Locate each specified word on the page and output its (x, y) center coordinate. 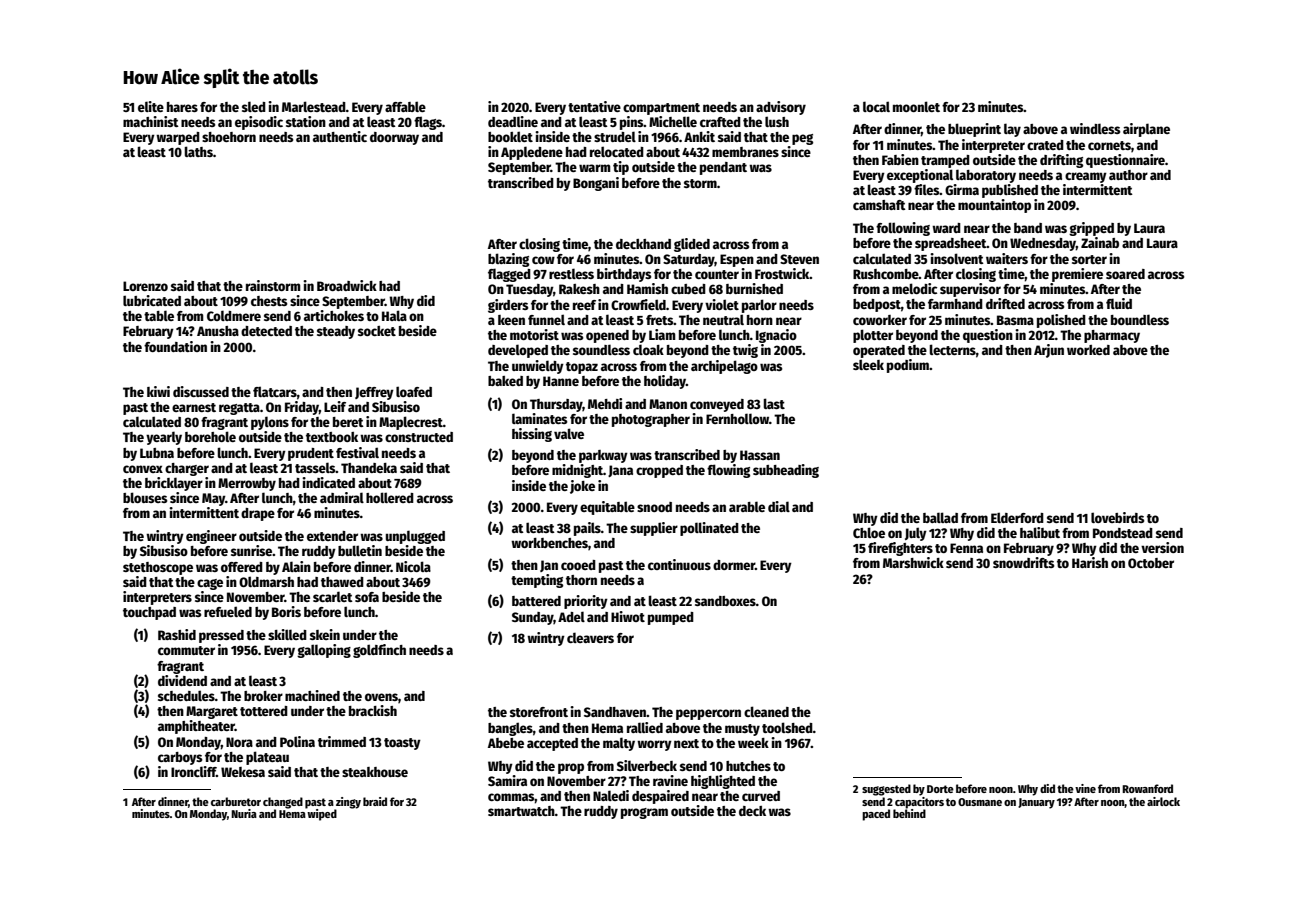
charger (187, 469)
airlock (1163, 801)
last (774, 403)
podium (908, 366)
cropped (659, 471)
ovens (381, 697)
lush (777, 121)
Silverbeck (647, 765)
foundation (175, 346)
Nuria (244, 813)
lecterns (952, 349)
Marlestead (314, 106)
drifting (1061, 161)
